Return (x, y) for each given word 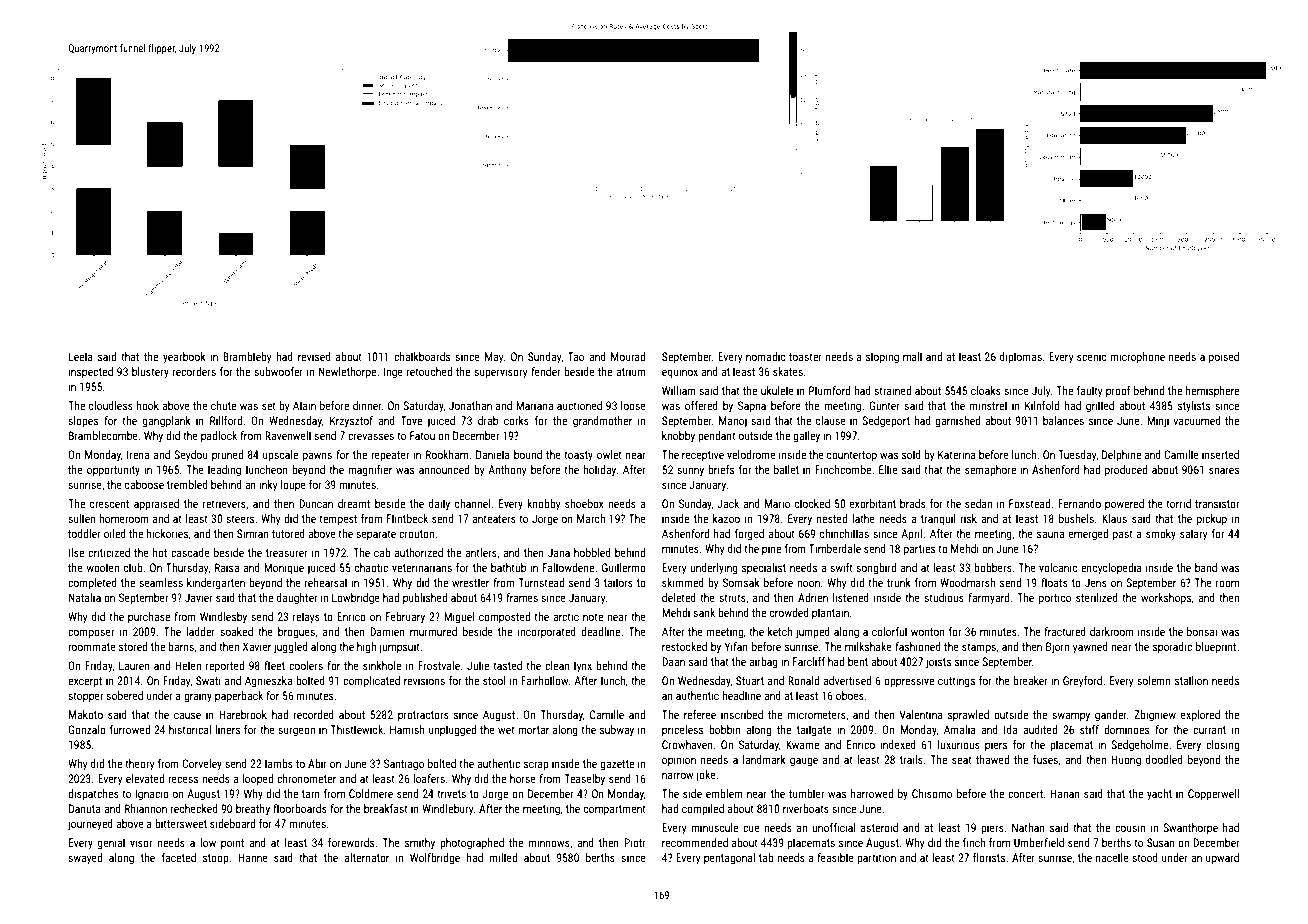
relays (306, 618)
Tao (576, 356)
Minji (1158, 422)
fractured (1065, 631)
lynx (583, 667)
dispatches (93, 795)
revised (314, 356)
